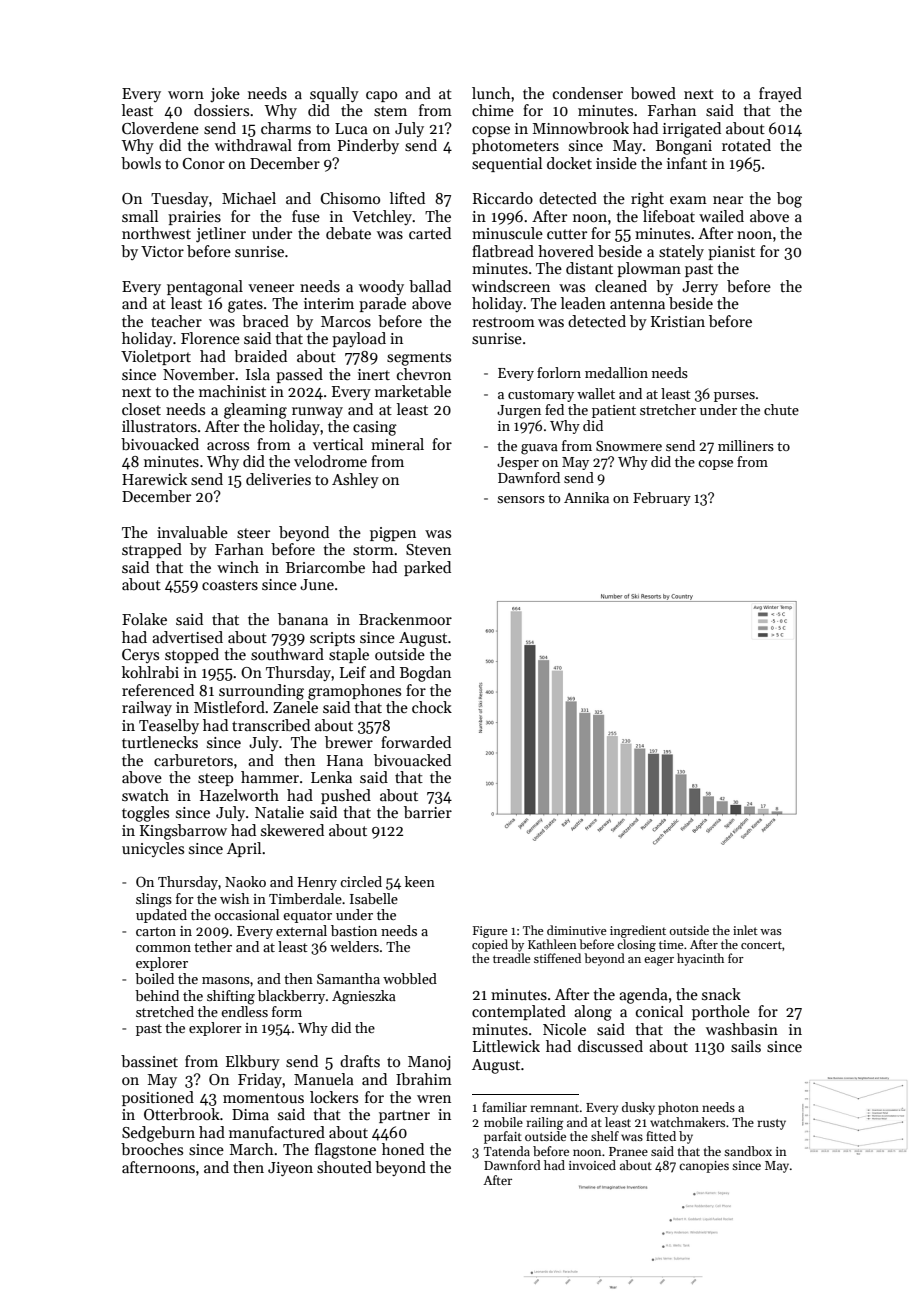 The width and height of the document is (924, 1308). I want to click on circled, so click(361, 881).
